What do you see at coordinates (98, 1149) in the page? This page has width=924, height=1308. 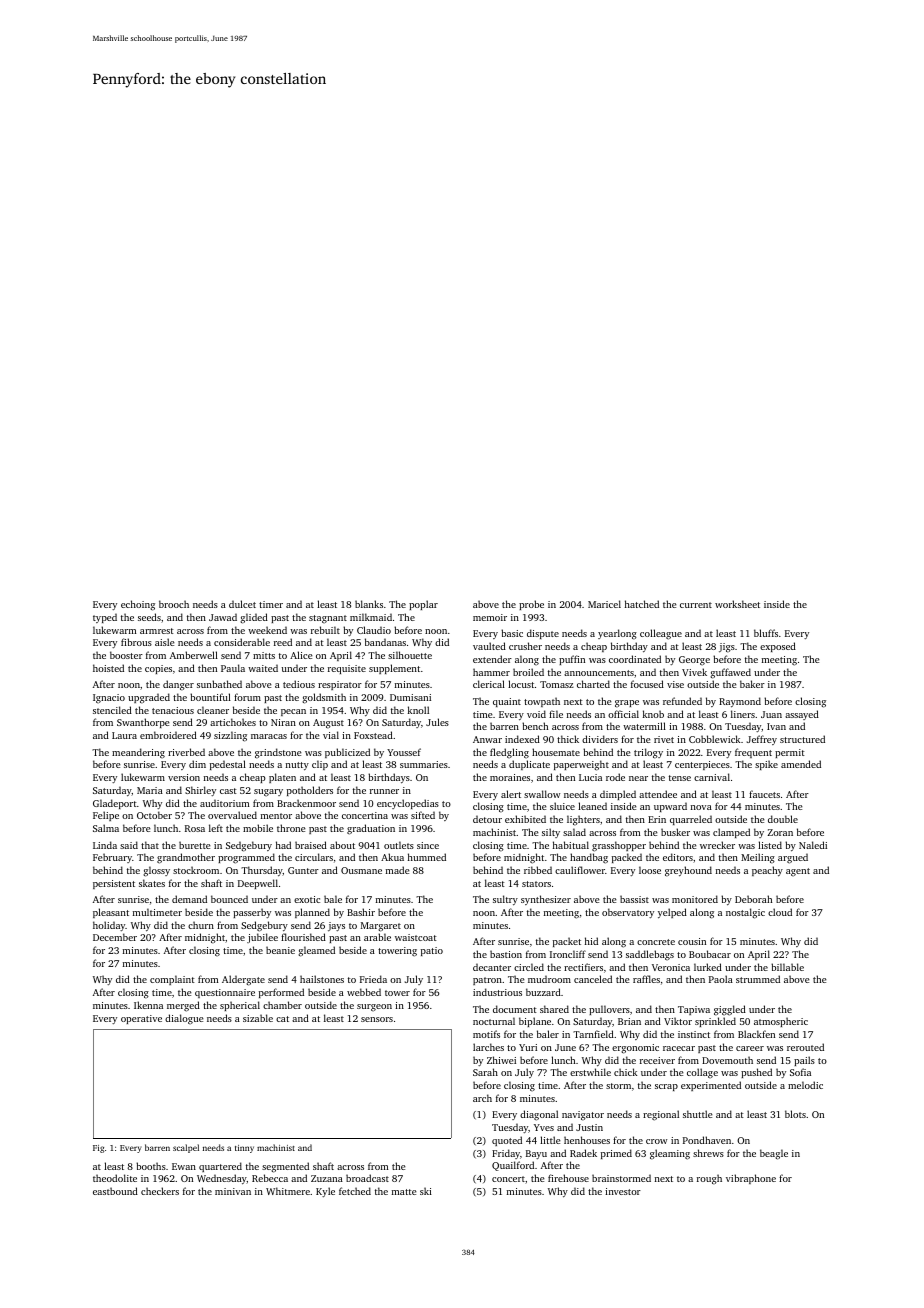 I see `Fig` at bounding box center [98, 1149].
